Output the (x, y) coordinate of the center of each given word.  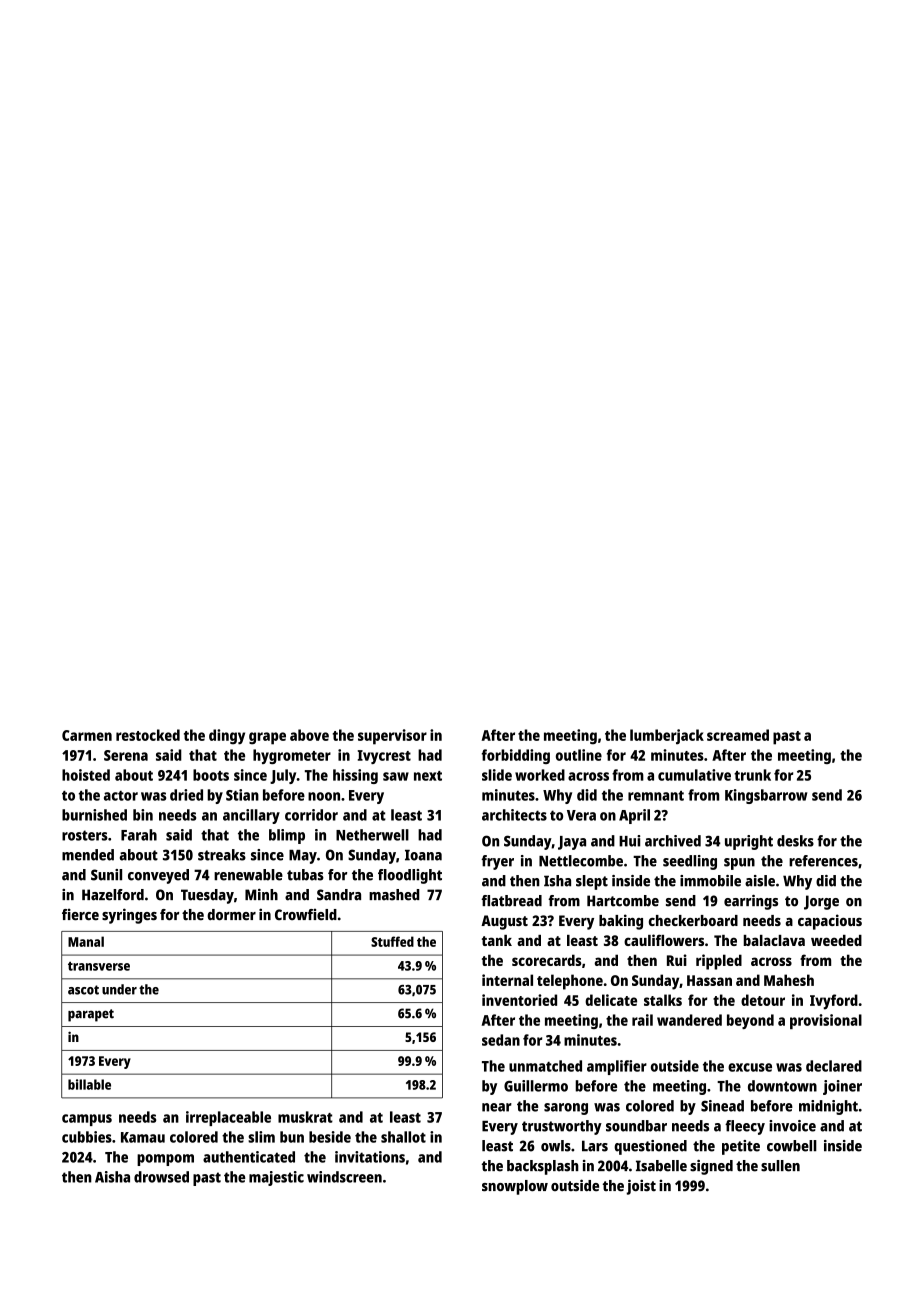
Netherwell (372, 835)
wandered (689, 1020)
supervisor (392, 737)
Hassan (709, 980)
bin (143, 815)
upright (749, 842)
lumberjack (667, 737)
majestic (276, 1178)
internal (507, 980)
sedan (501, 1040)
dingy (227, 737)
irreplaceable (228, 1118)
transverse (99, 966)
